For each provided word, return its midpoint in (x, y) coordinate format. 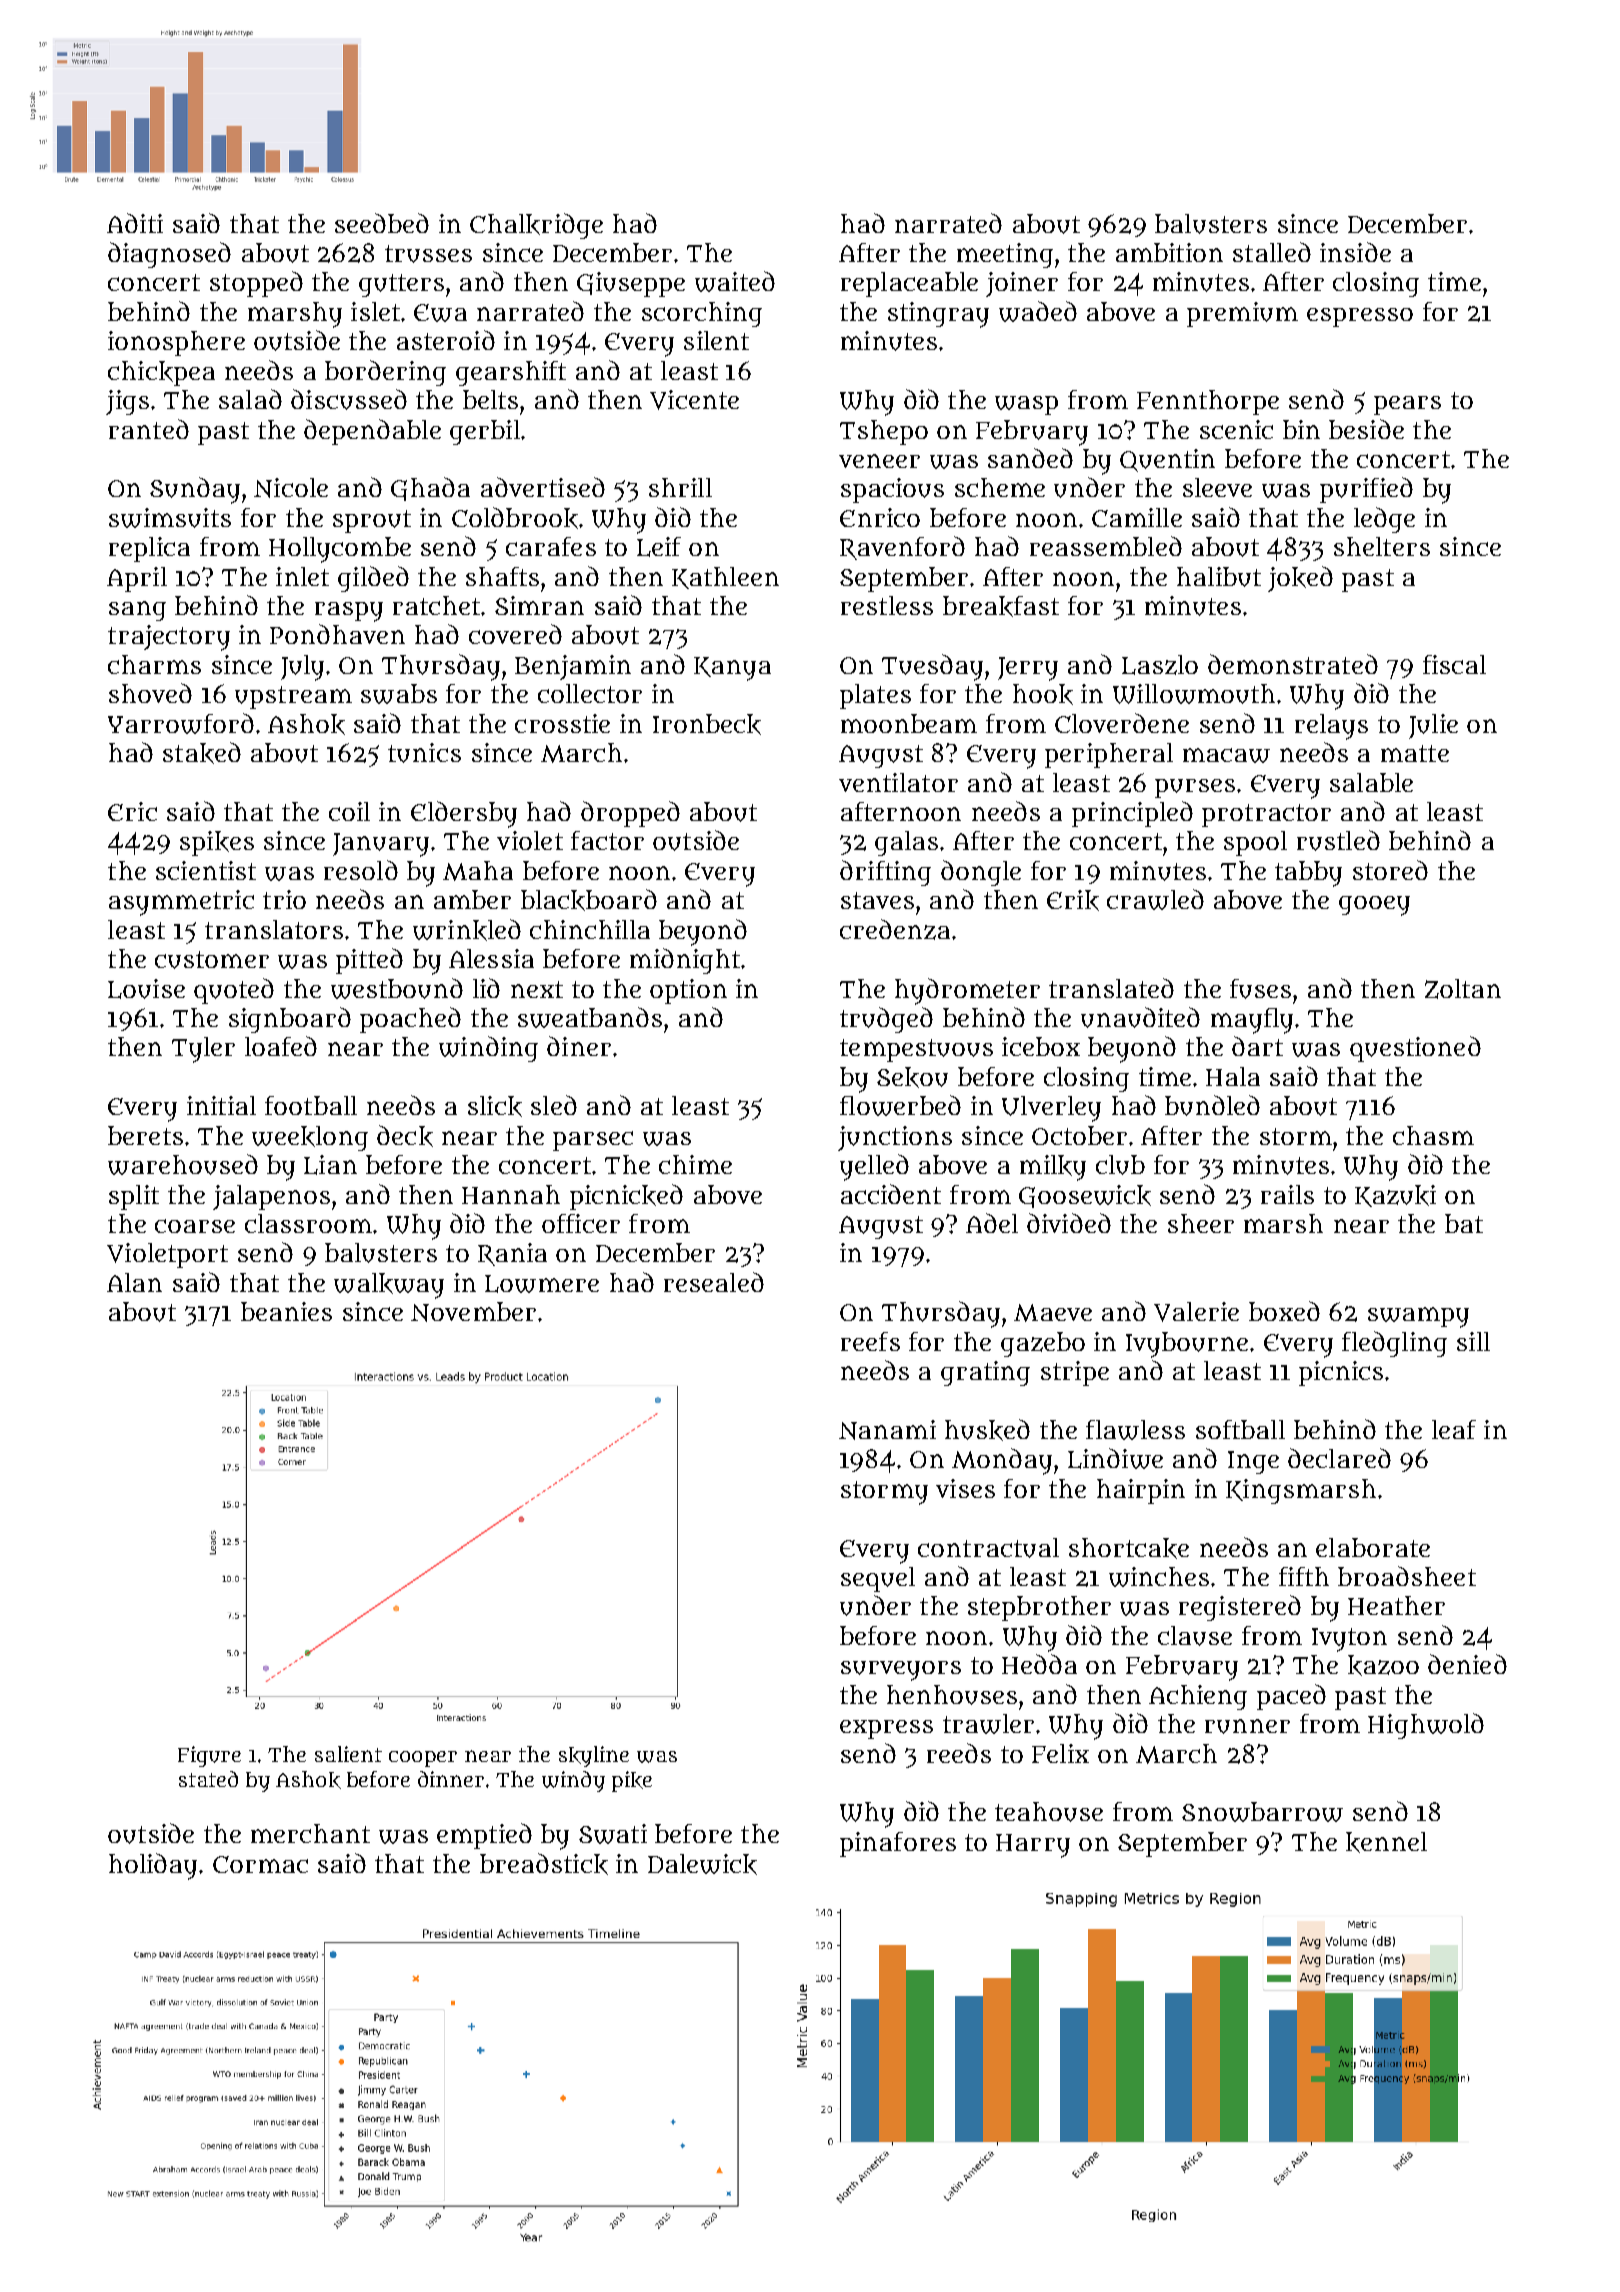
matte (1415, 753)
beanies (286, 1311)
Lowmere (542, 1284)
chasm (1433, 1135)
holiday (153, 1866)
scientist (206, 870)
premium (1242, 314)
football (311, 1105)
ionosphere (176, 343)
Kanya (732, 669)
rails (1287, 1194)
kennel (1386, 1842)
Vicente (694, 400)
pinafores (898, 1844)
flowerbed (900, 1105)
